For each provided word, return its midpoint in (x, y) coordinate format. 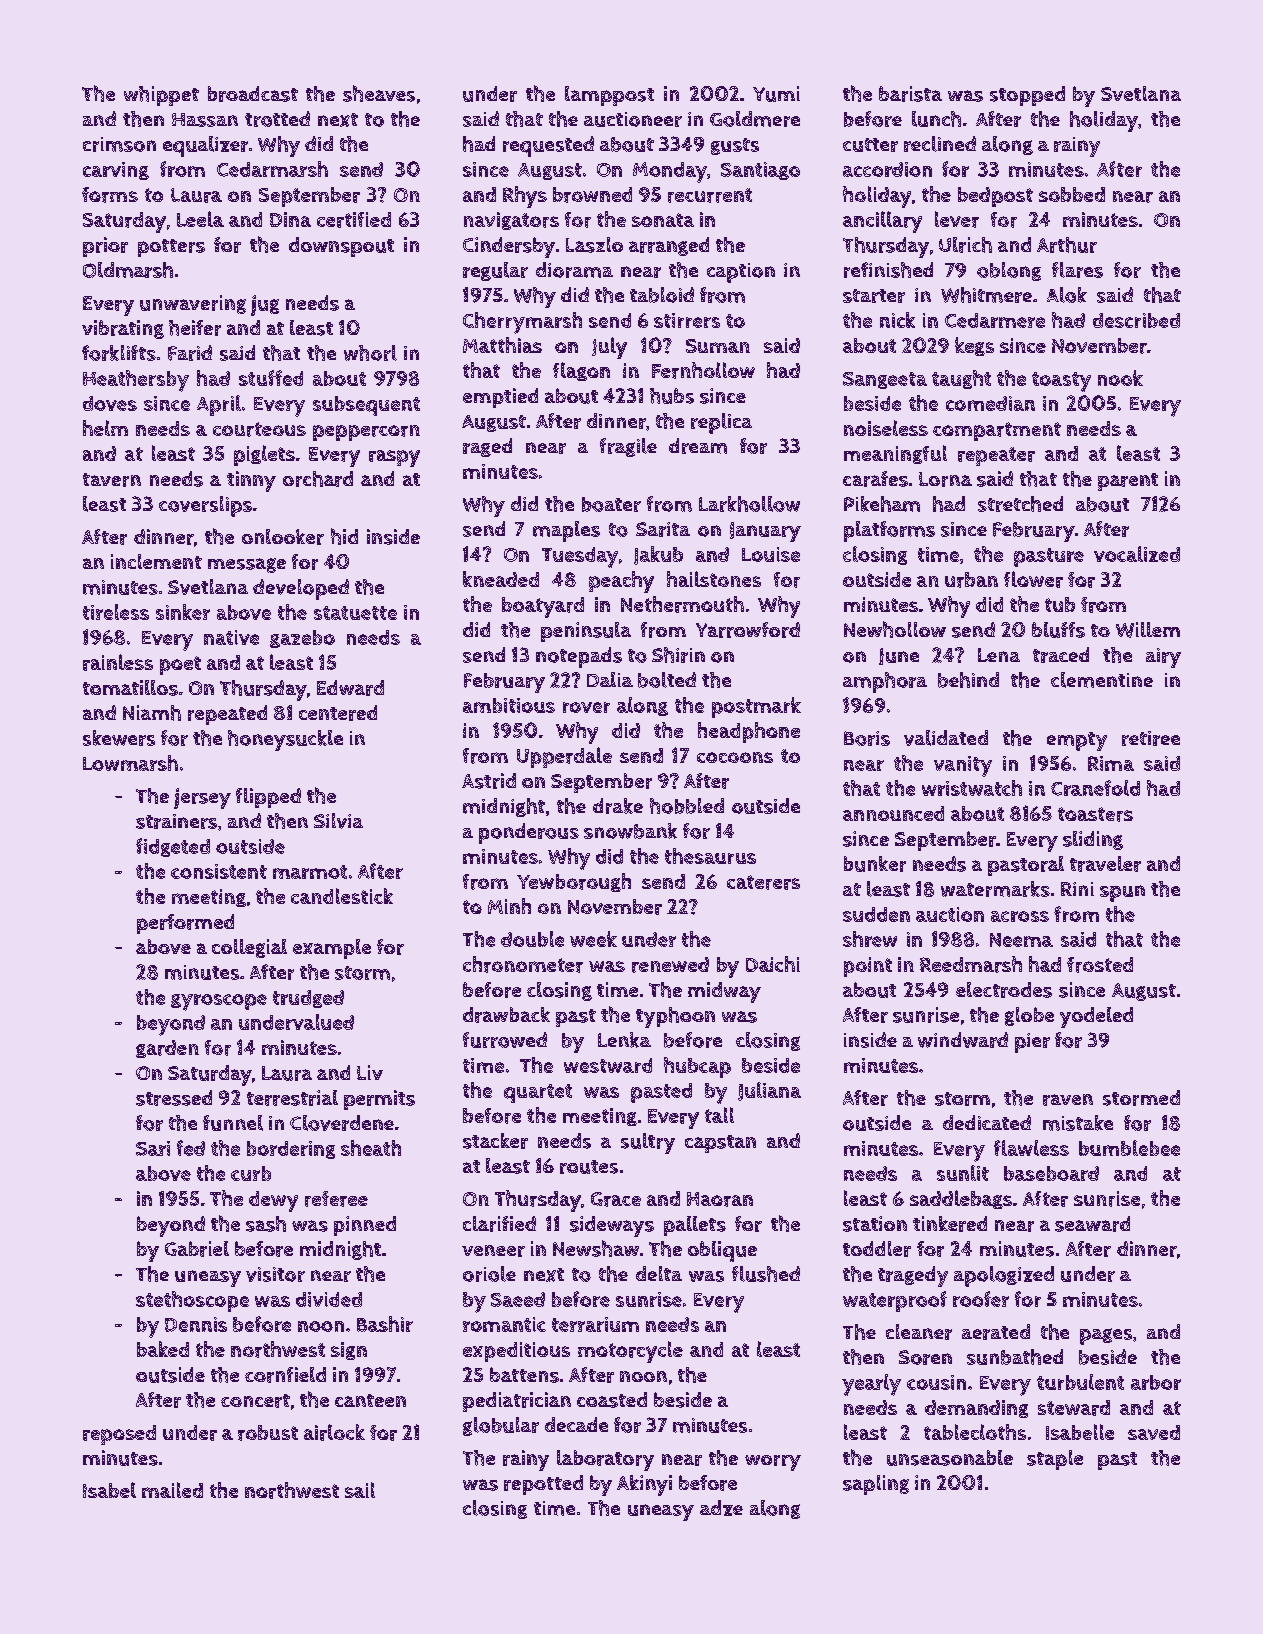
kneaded (501, 579)
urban (971, 580)
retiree (1151, 738)
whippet (161, 96)
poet (180, 665)
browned (592, 195)
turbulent (1080, 1382)
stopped (1027, 96)
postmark (756, 707)
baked (163, 1349)
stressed (174, 1098)
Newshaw (596, 1248)
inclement (156, 561)
